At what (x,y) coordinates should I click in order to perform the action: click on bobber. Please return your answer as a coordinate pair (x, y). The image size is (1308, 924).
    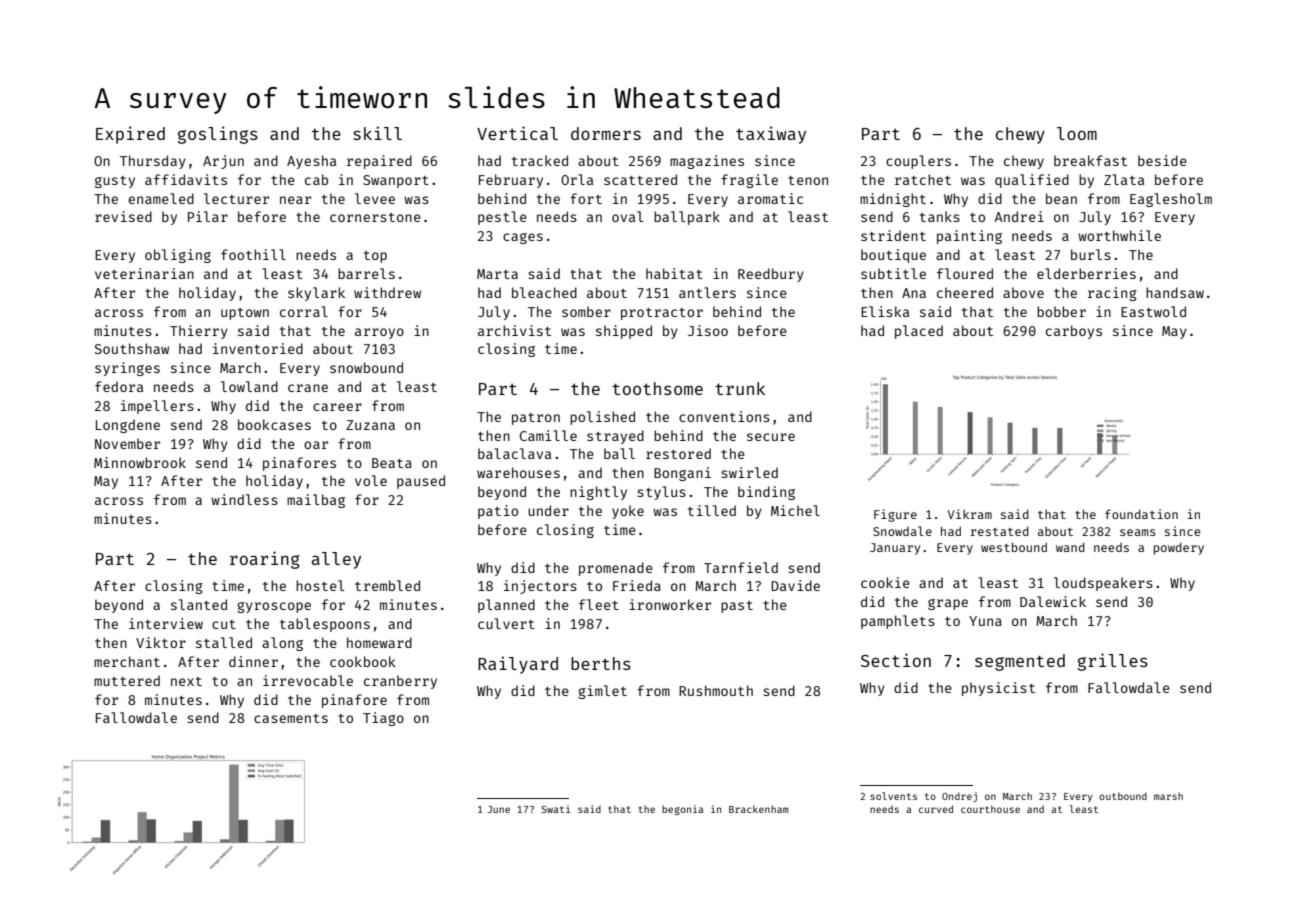
    Looking at the image, I should click on (1061, 311).
